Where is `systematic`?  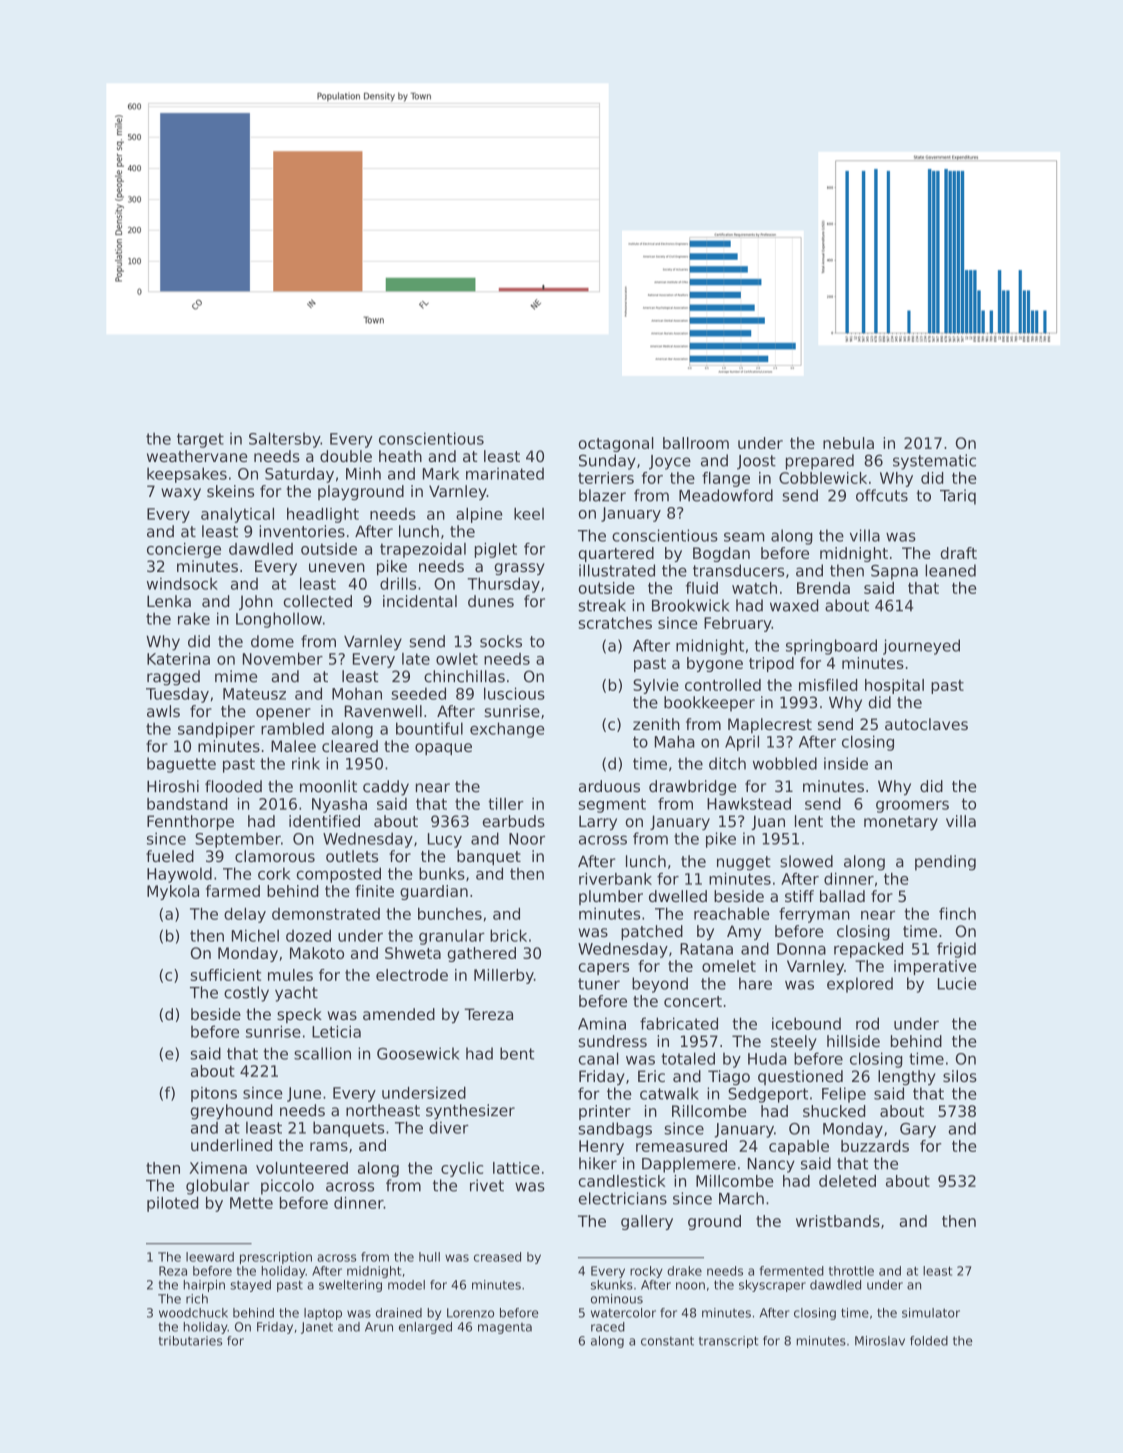
systematic is located at coordinates (934, 462).
